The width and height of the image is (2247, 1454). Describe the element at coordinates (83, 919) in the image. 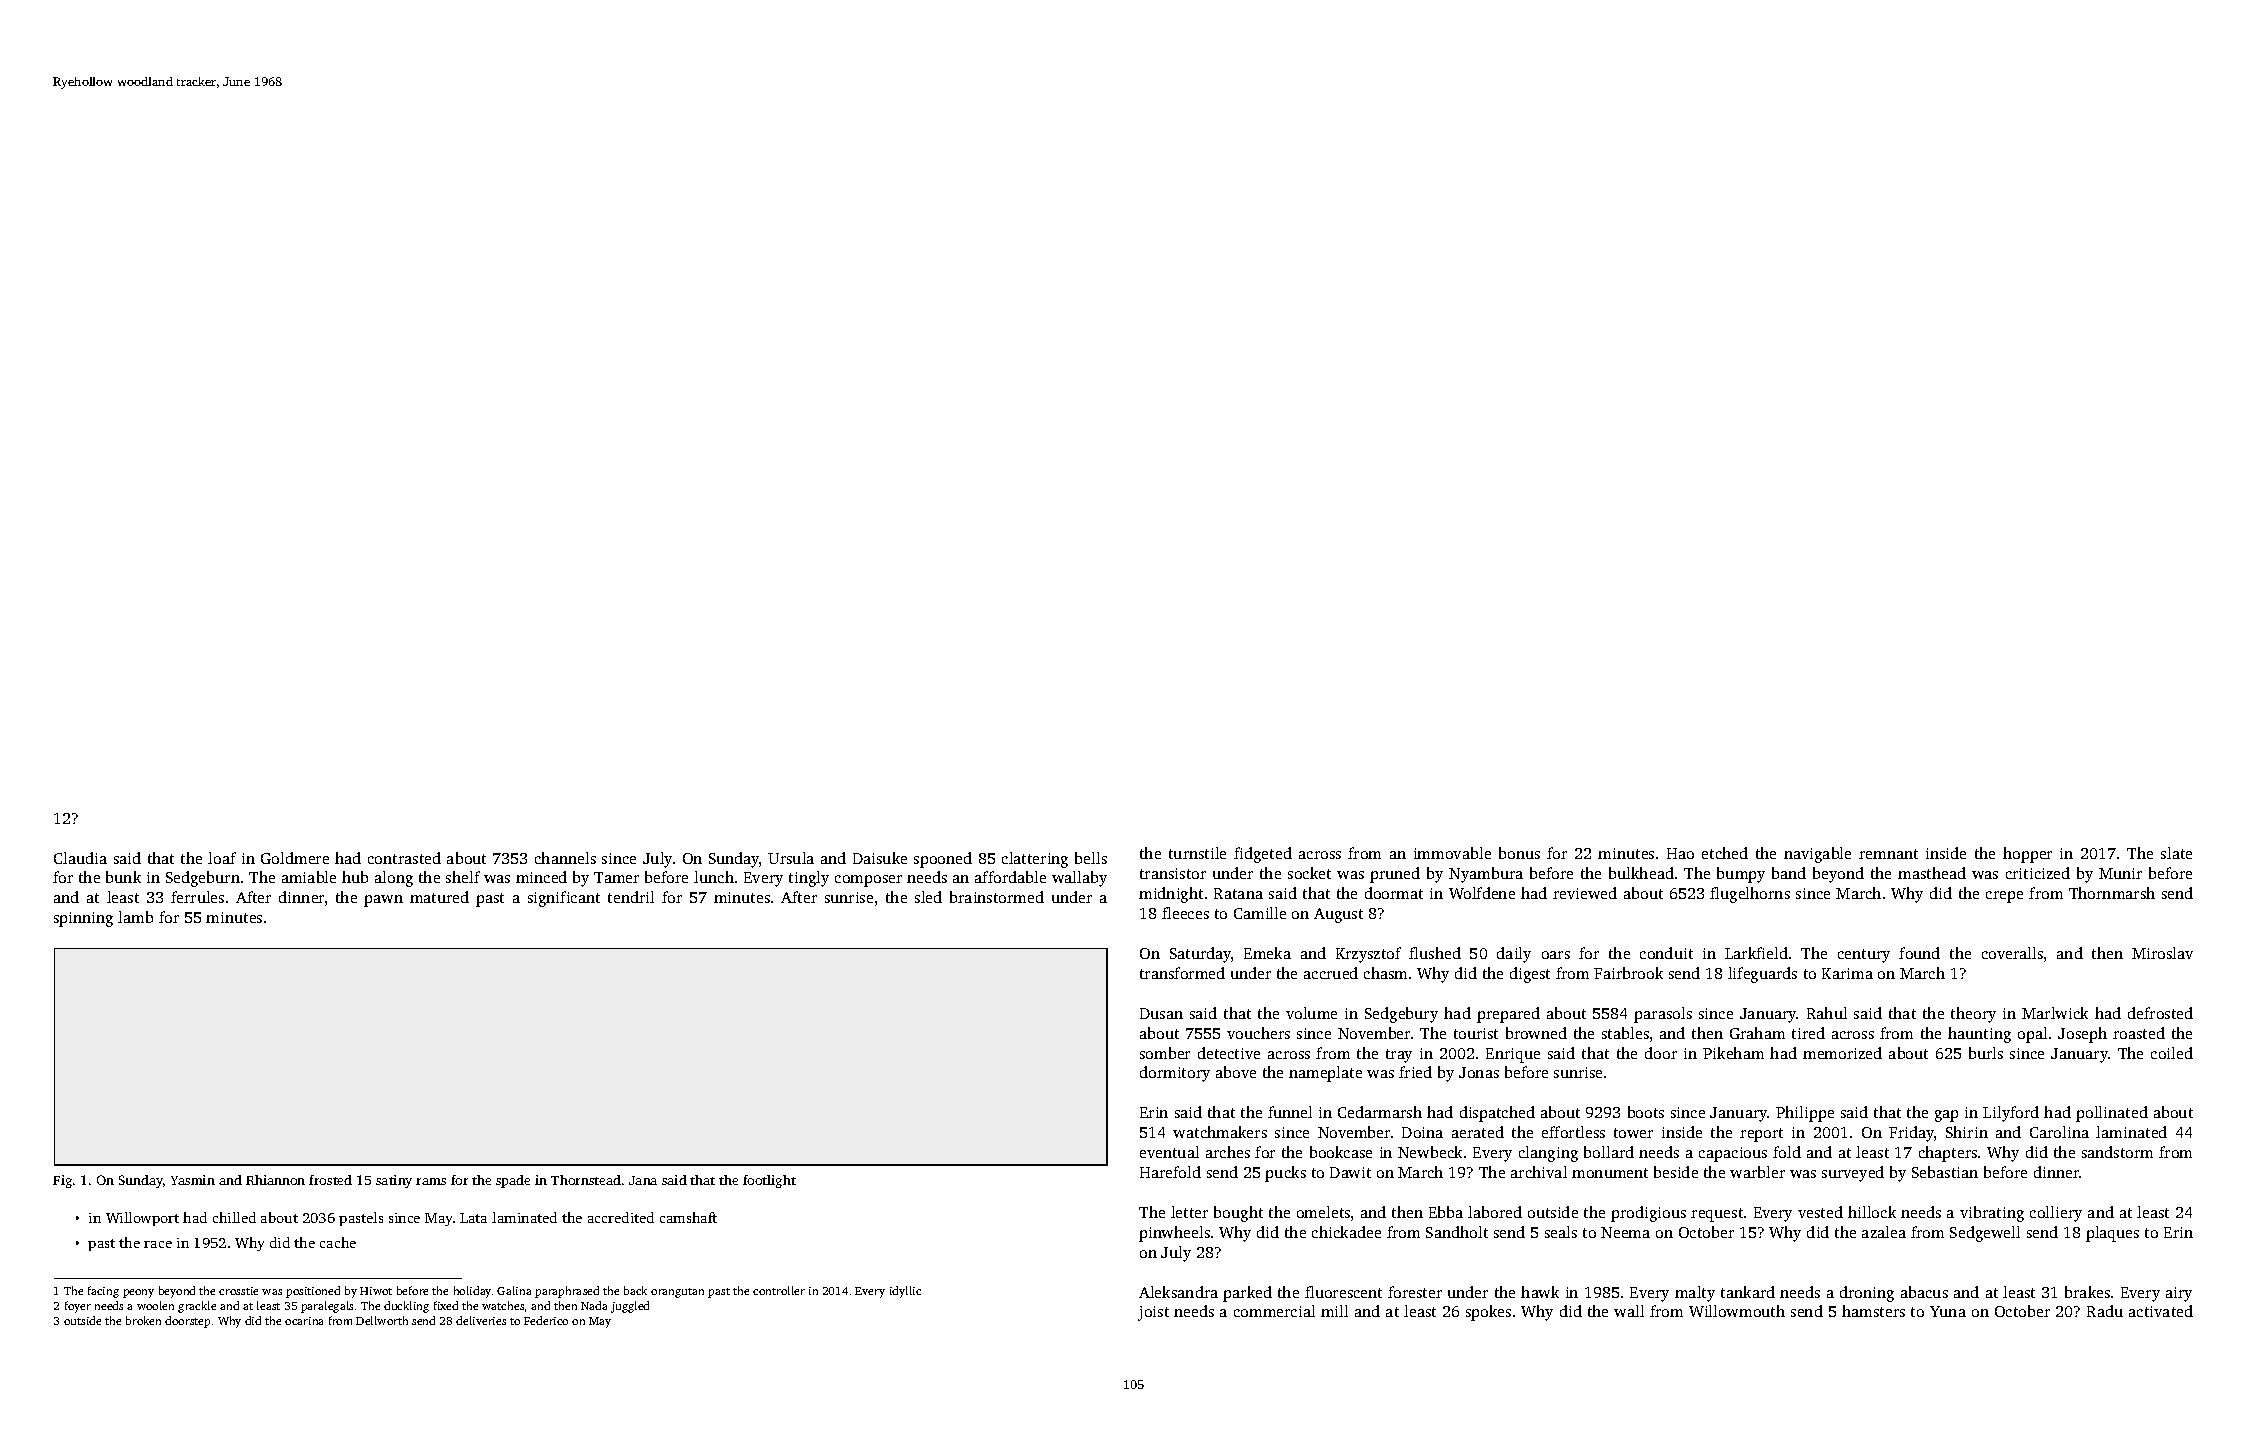

I see `spinning` at that location.
